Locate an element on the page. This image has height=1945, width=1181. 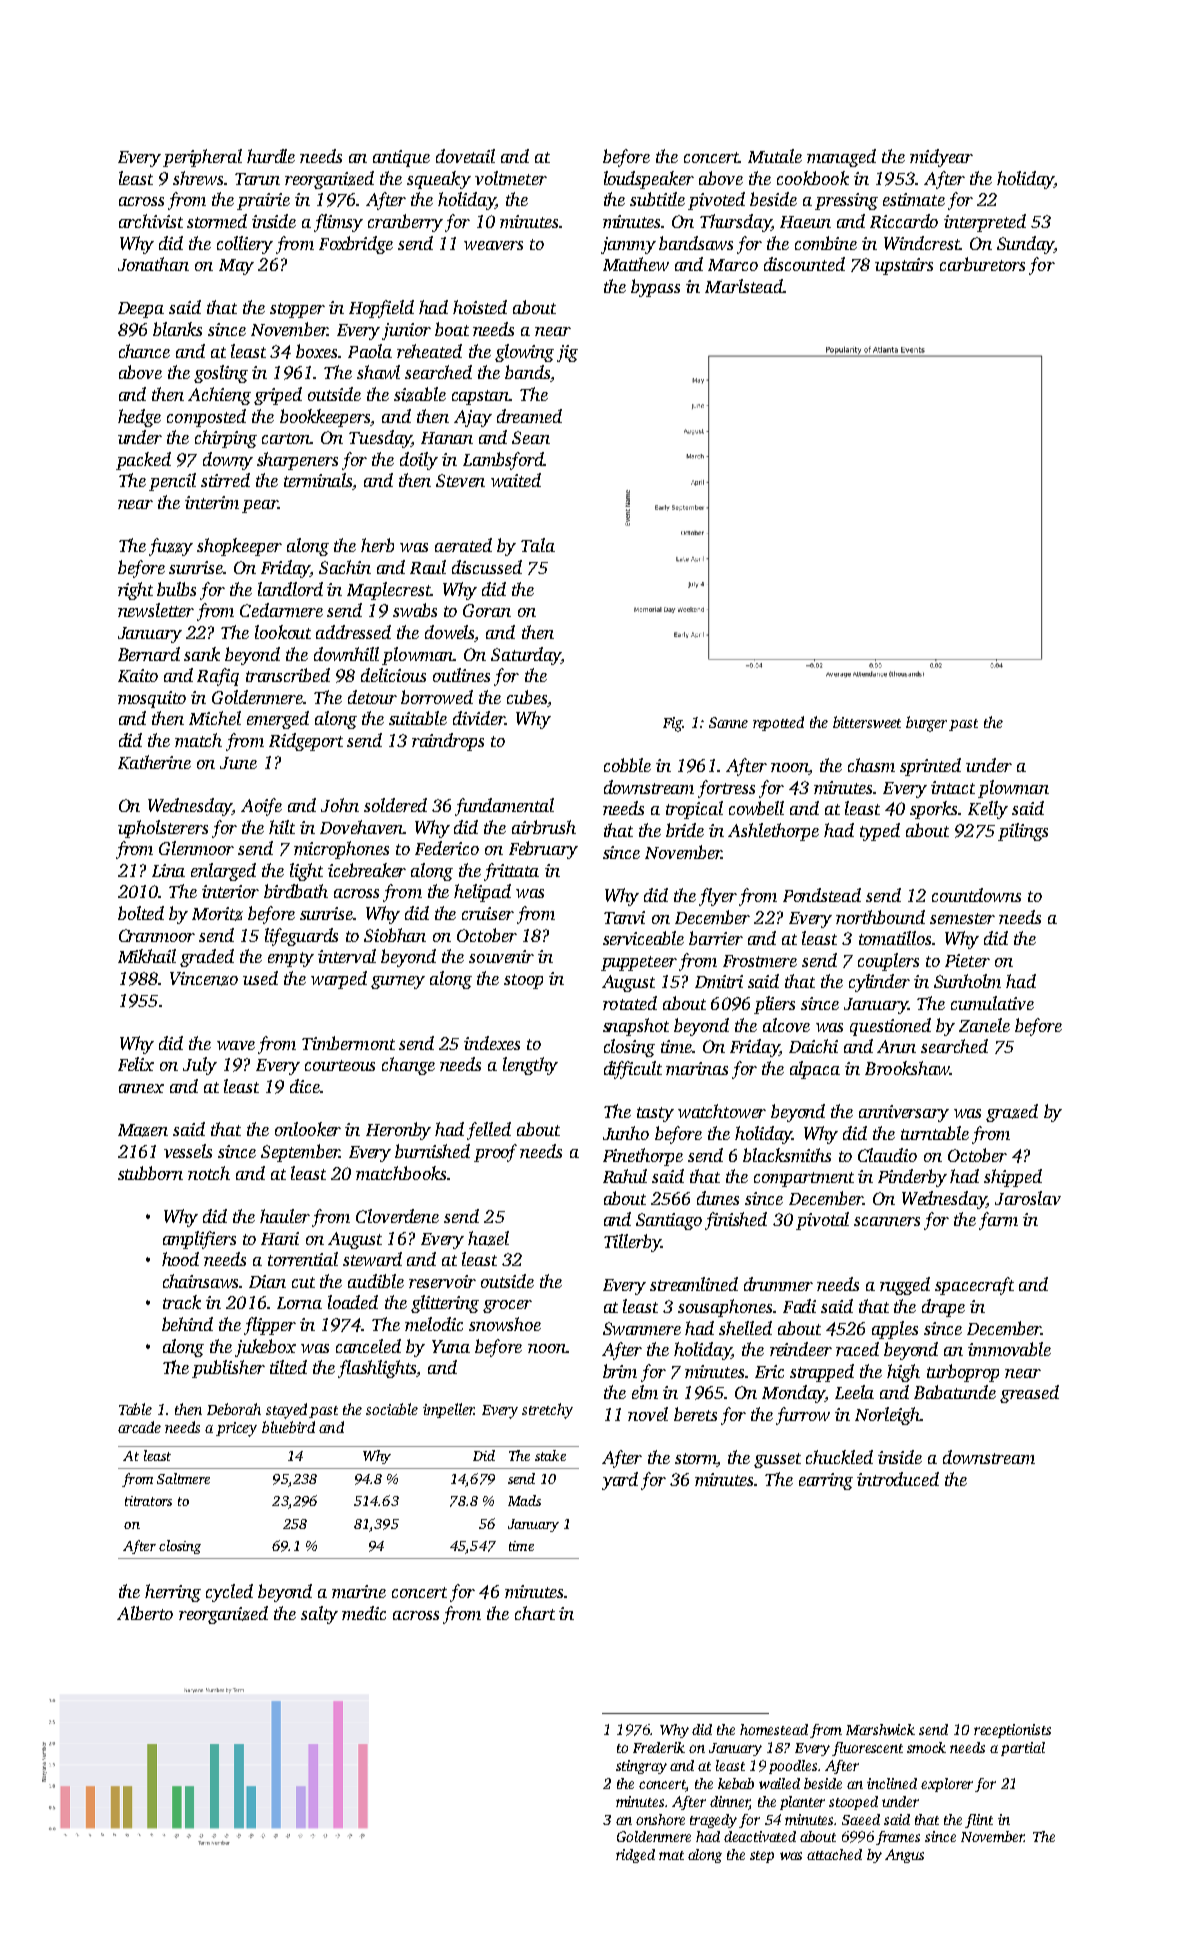
intact is located at coordinates (953, 787).
